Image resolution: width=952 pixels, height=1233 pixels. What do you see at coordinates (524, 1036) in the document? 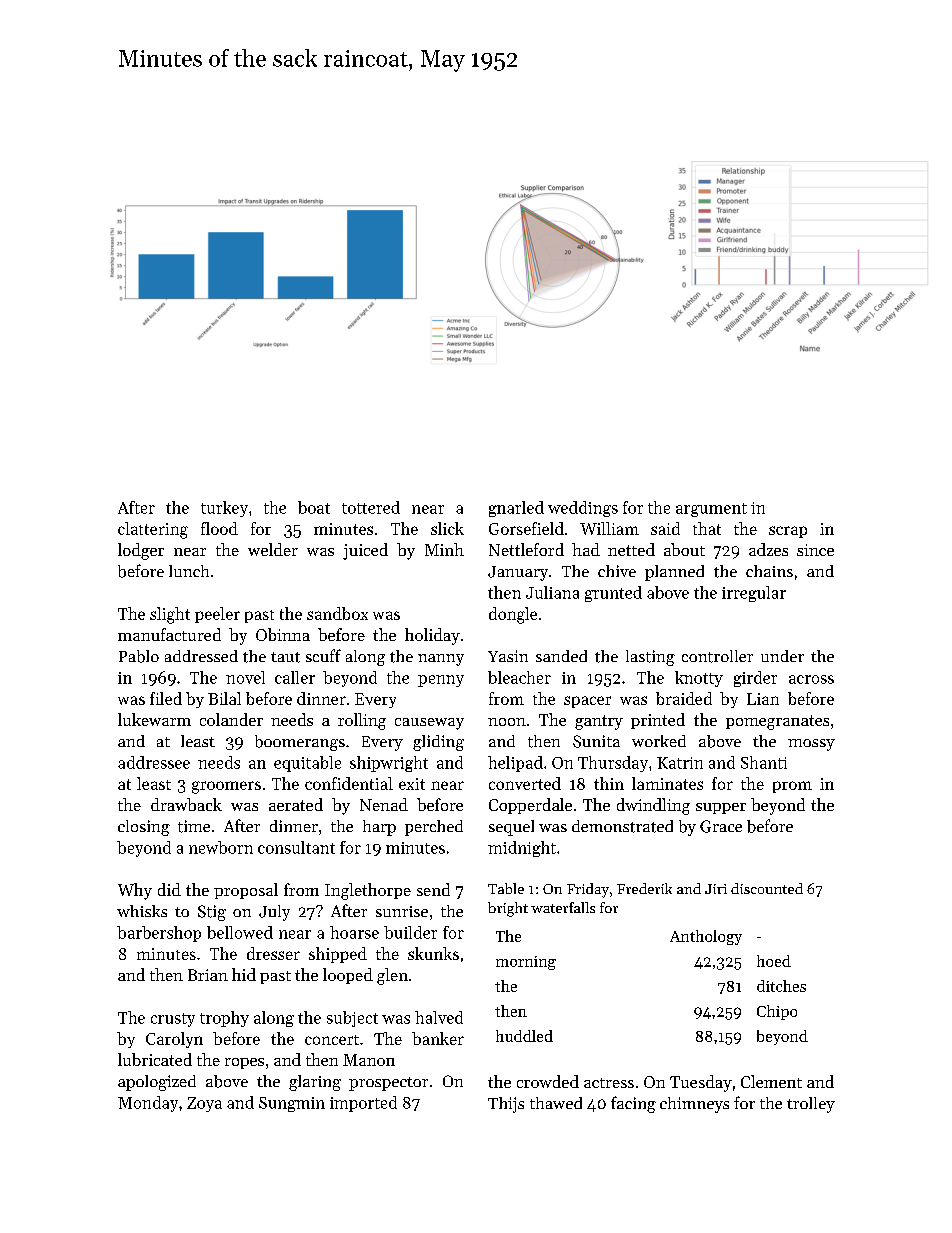
I see `huddled` at bounding box center [524, 1036].
